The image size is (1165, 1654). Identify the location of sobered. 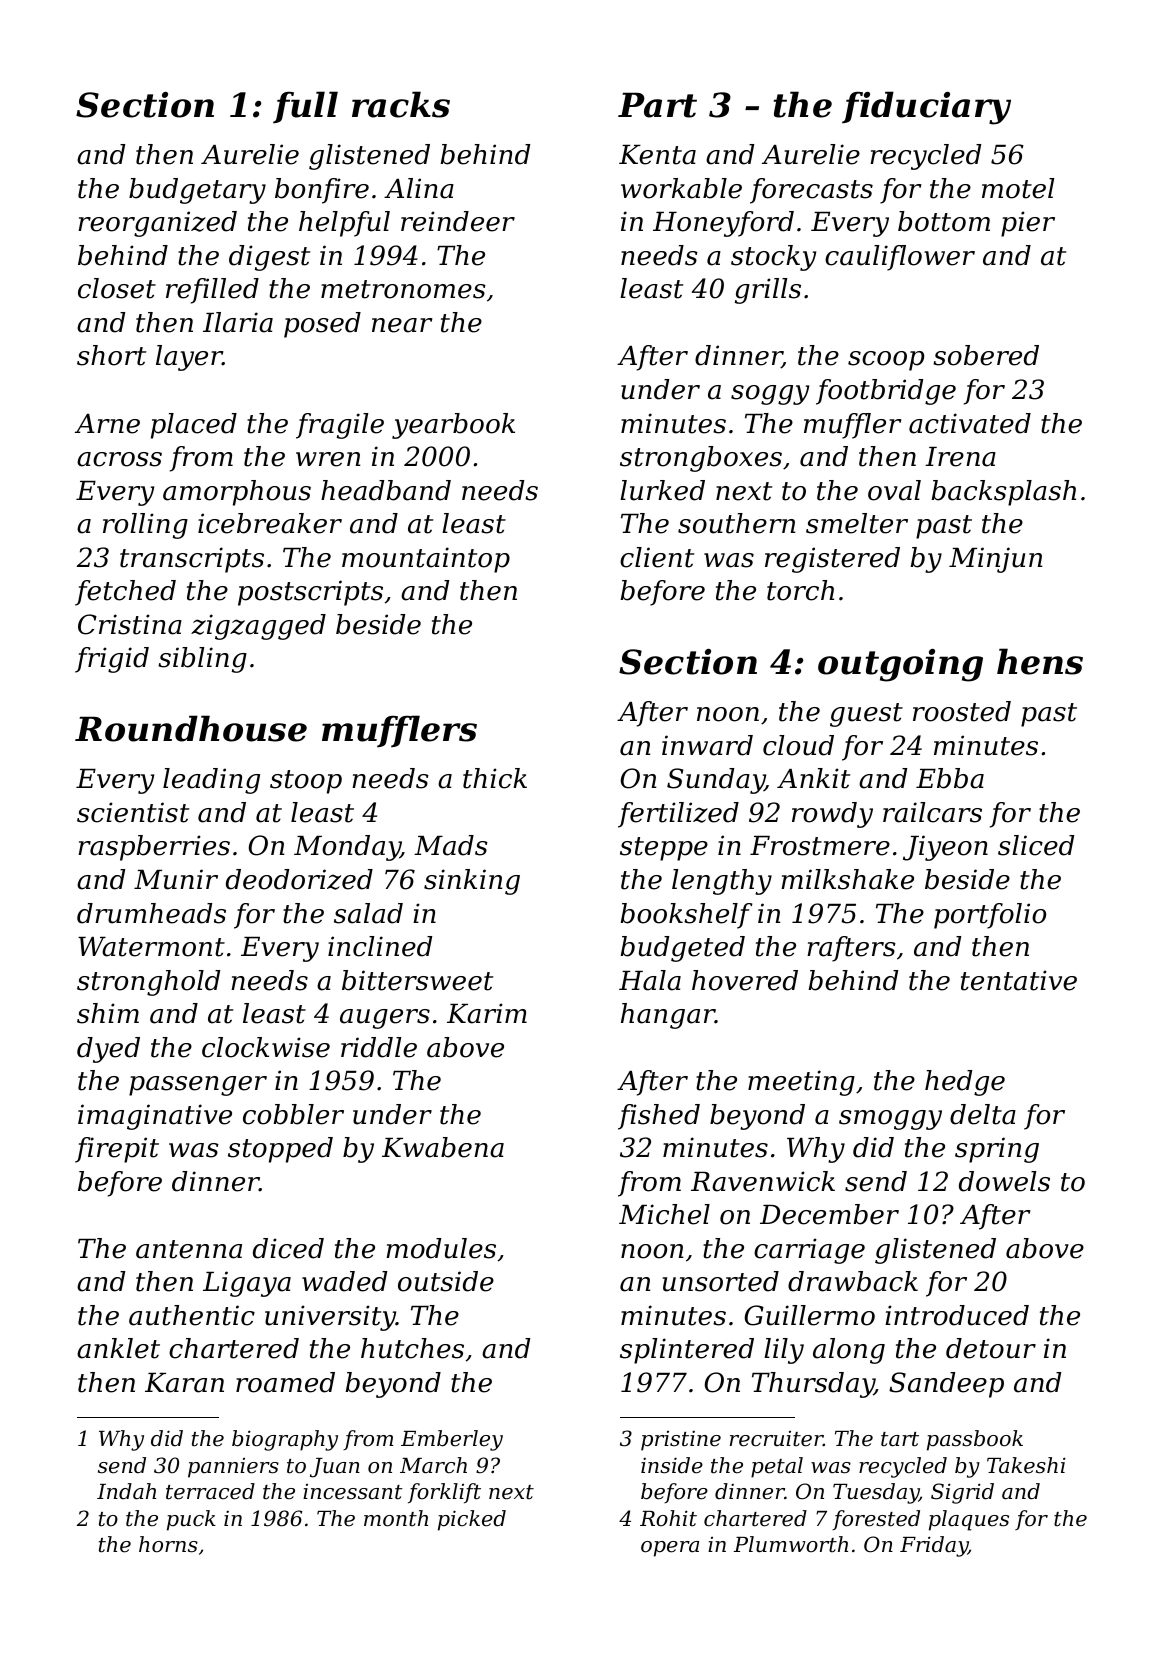
(986, 355).
